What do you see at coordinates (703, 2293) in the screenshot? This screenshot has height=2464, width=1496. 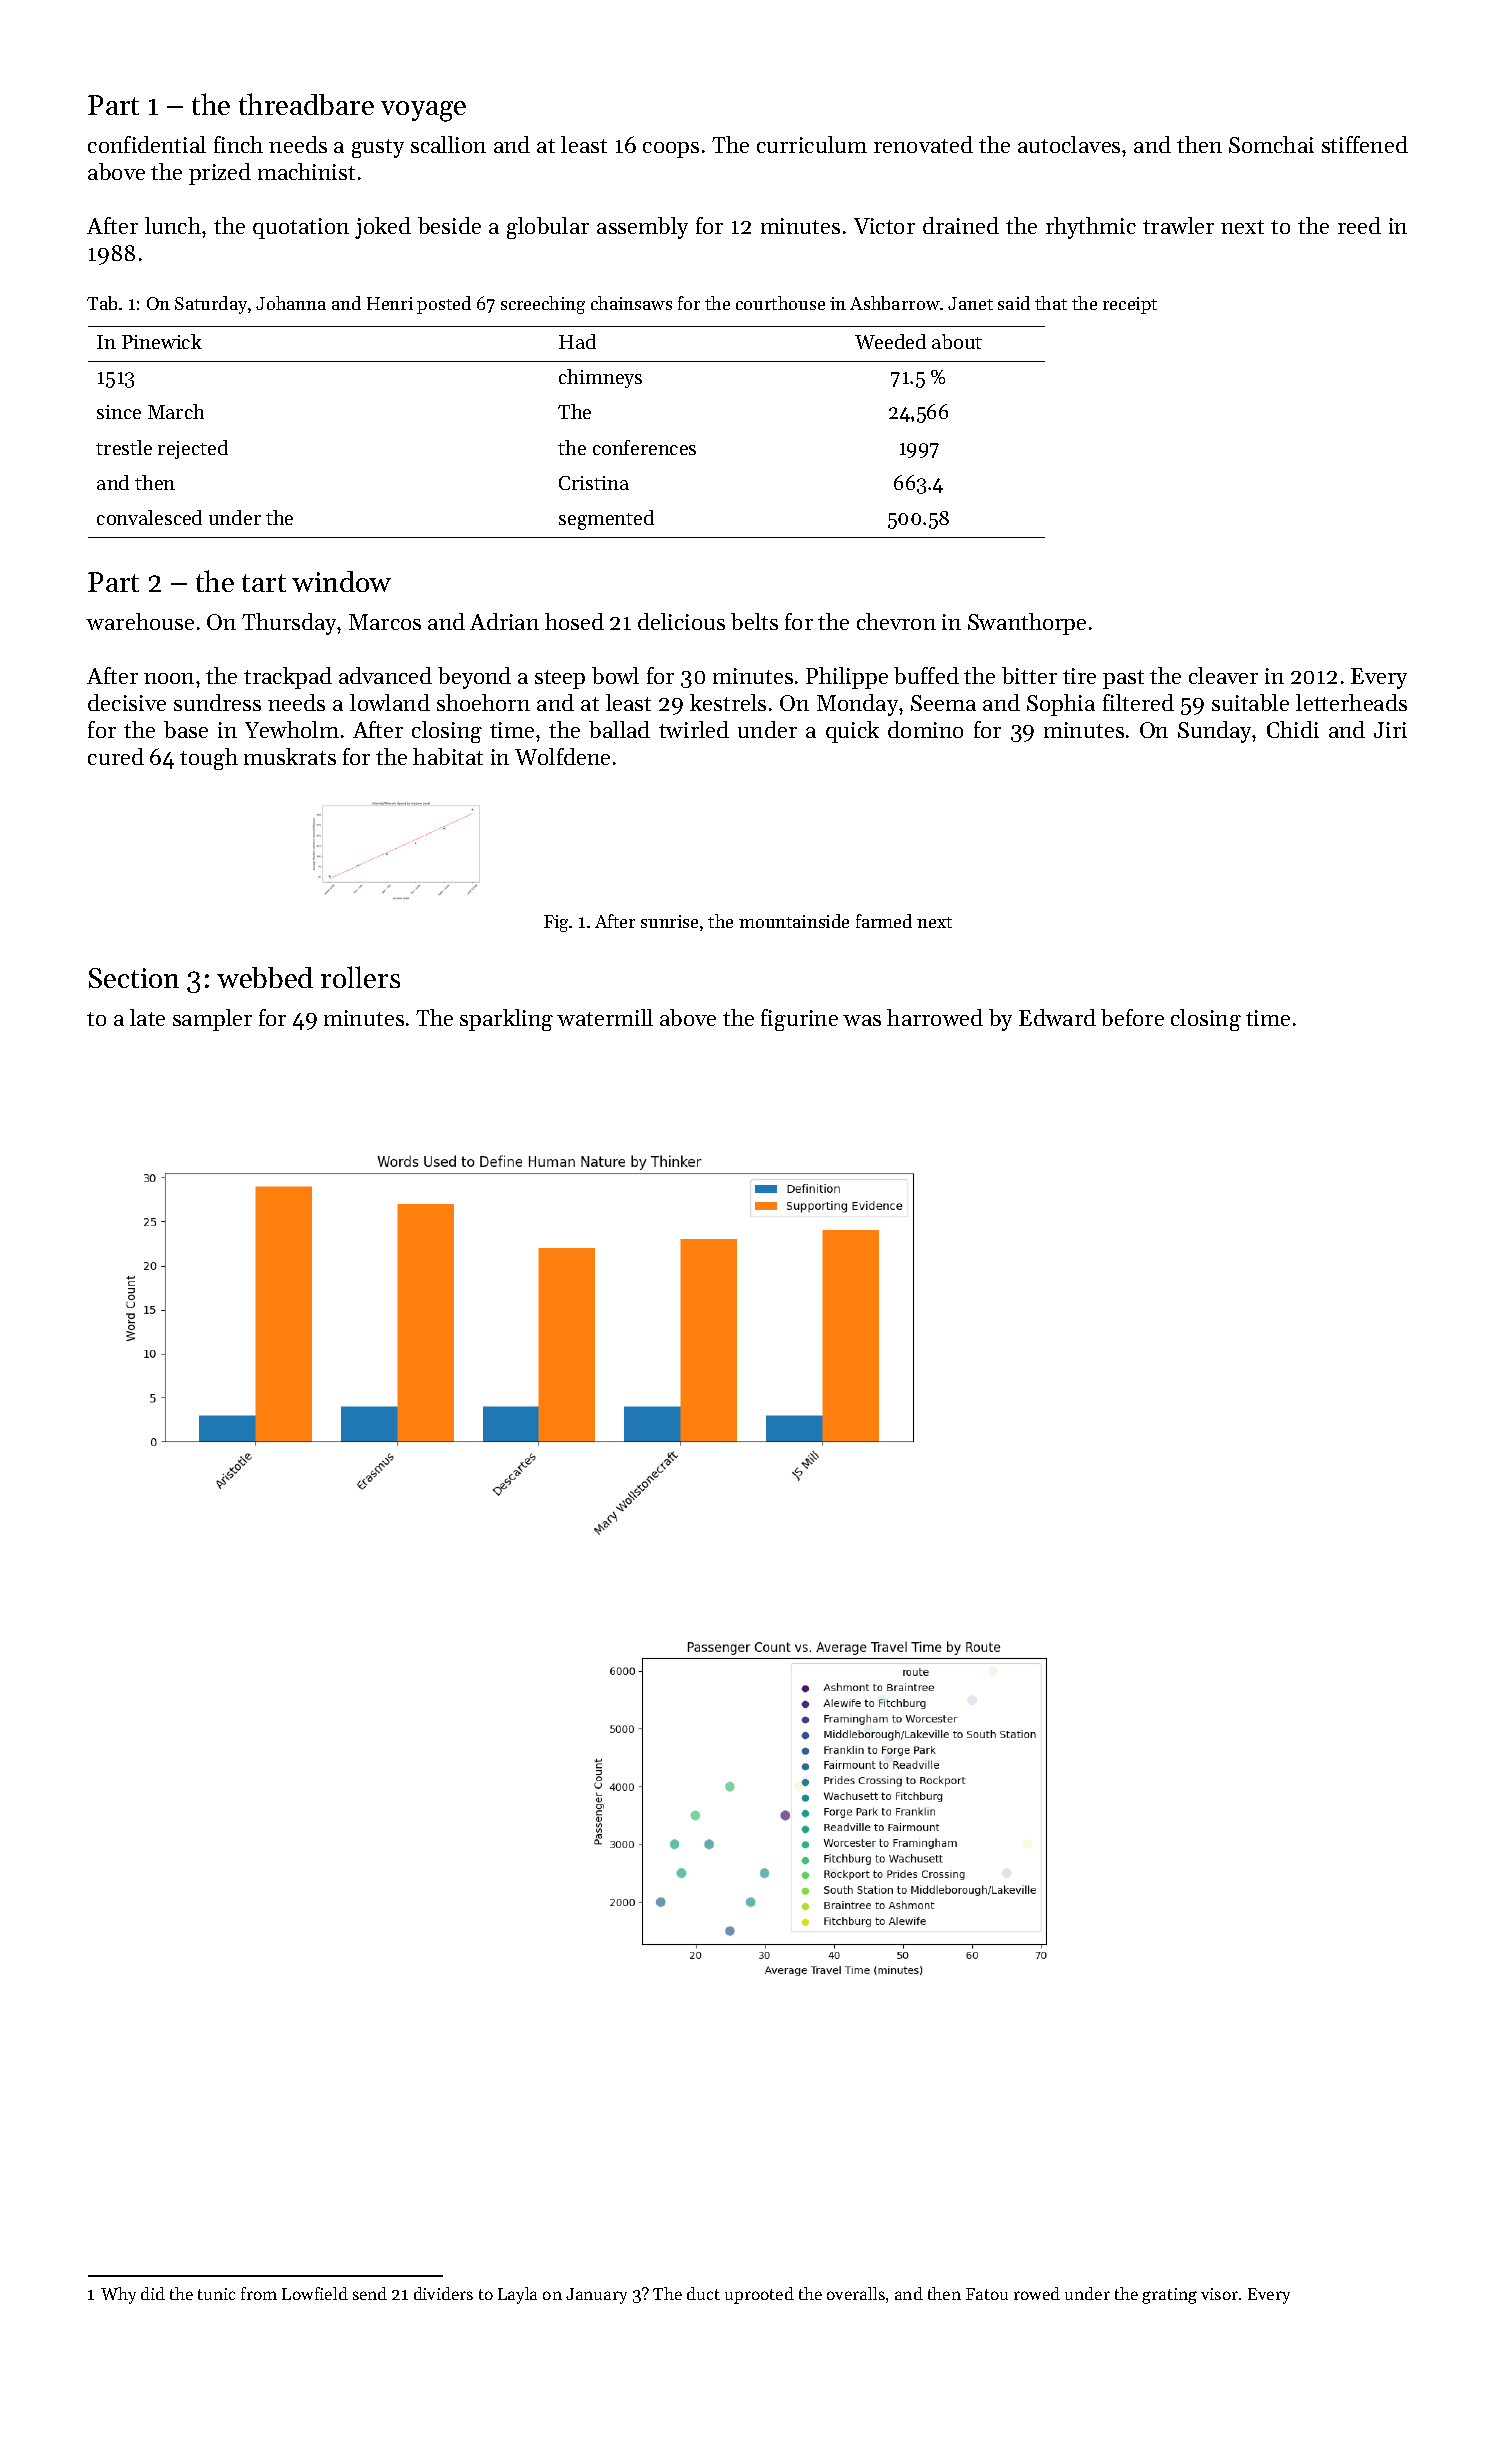 I see `duct` at bounding box center [703, 2293].
